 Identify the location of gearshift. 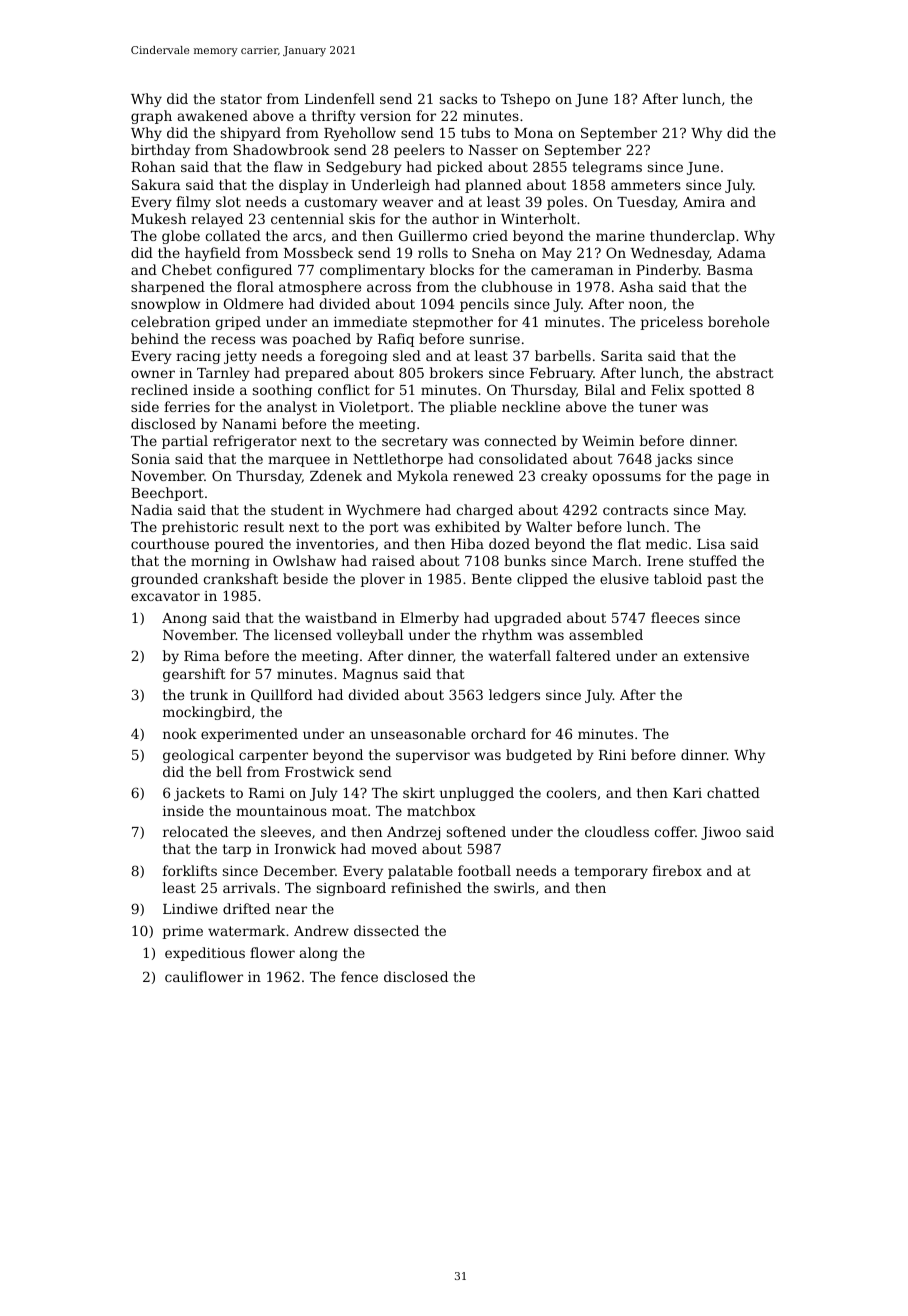
(194, 675).
